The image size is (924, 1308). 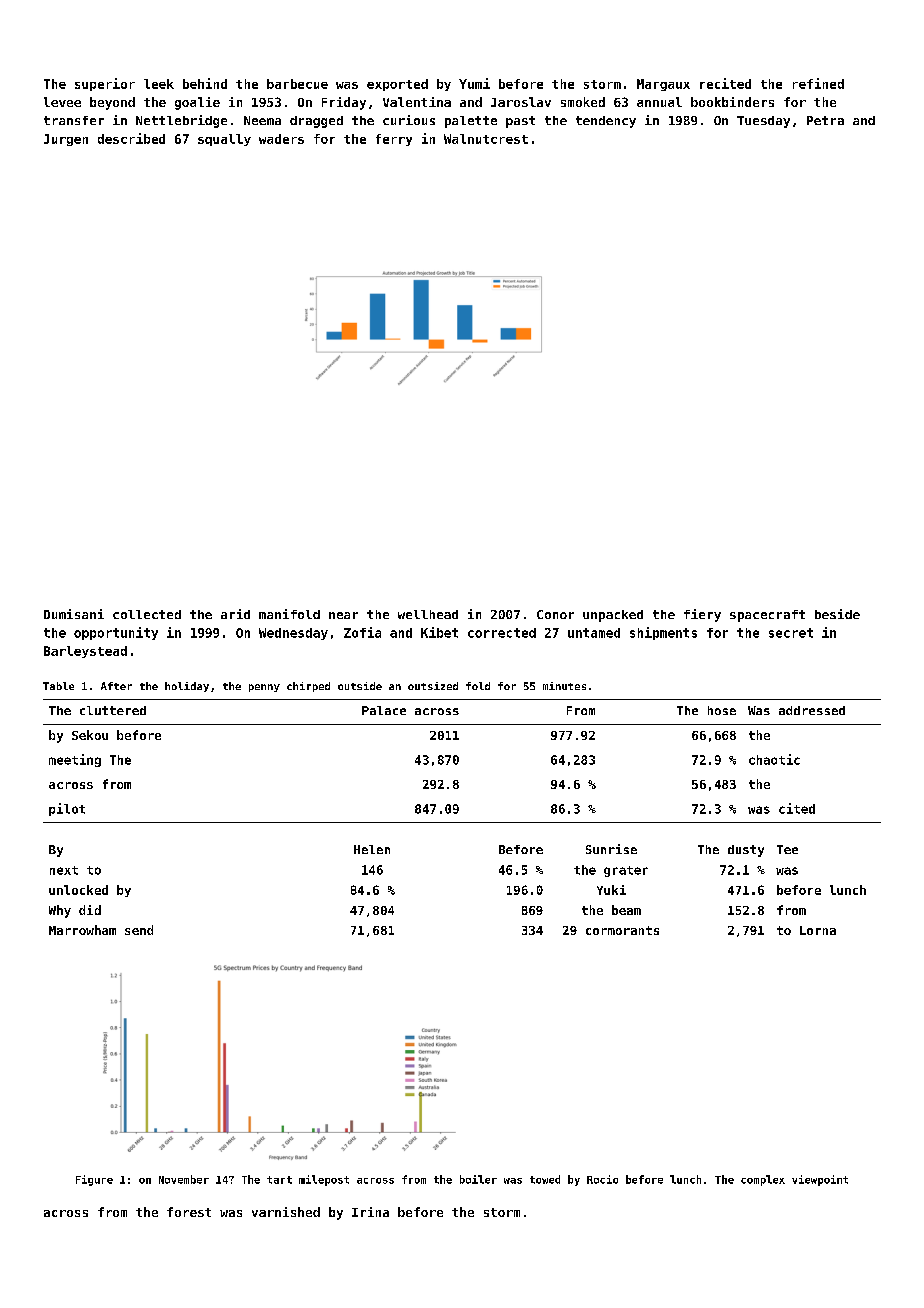 I want to click on outsized, so click(x=433, y=686).
